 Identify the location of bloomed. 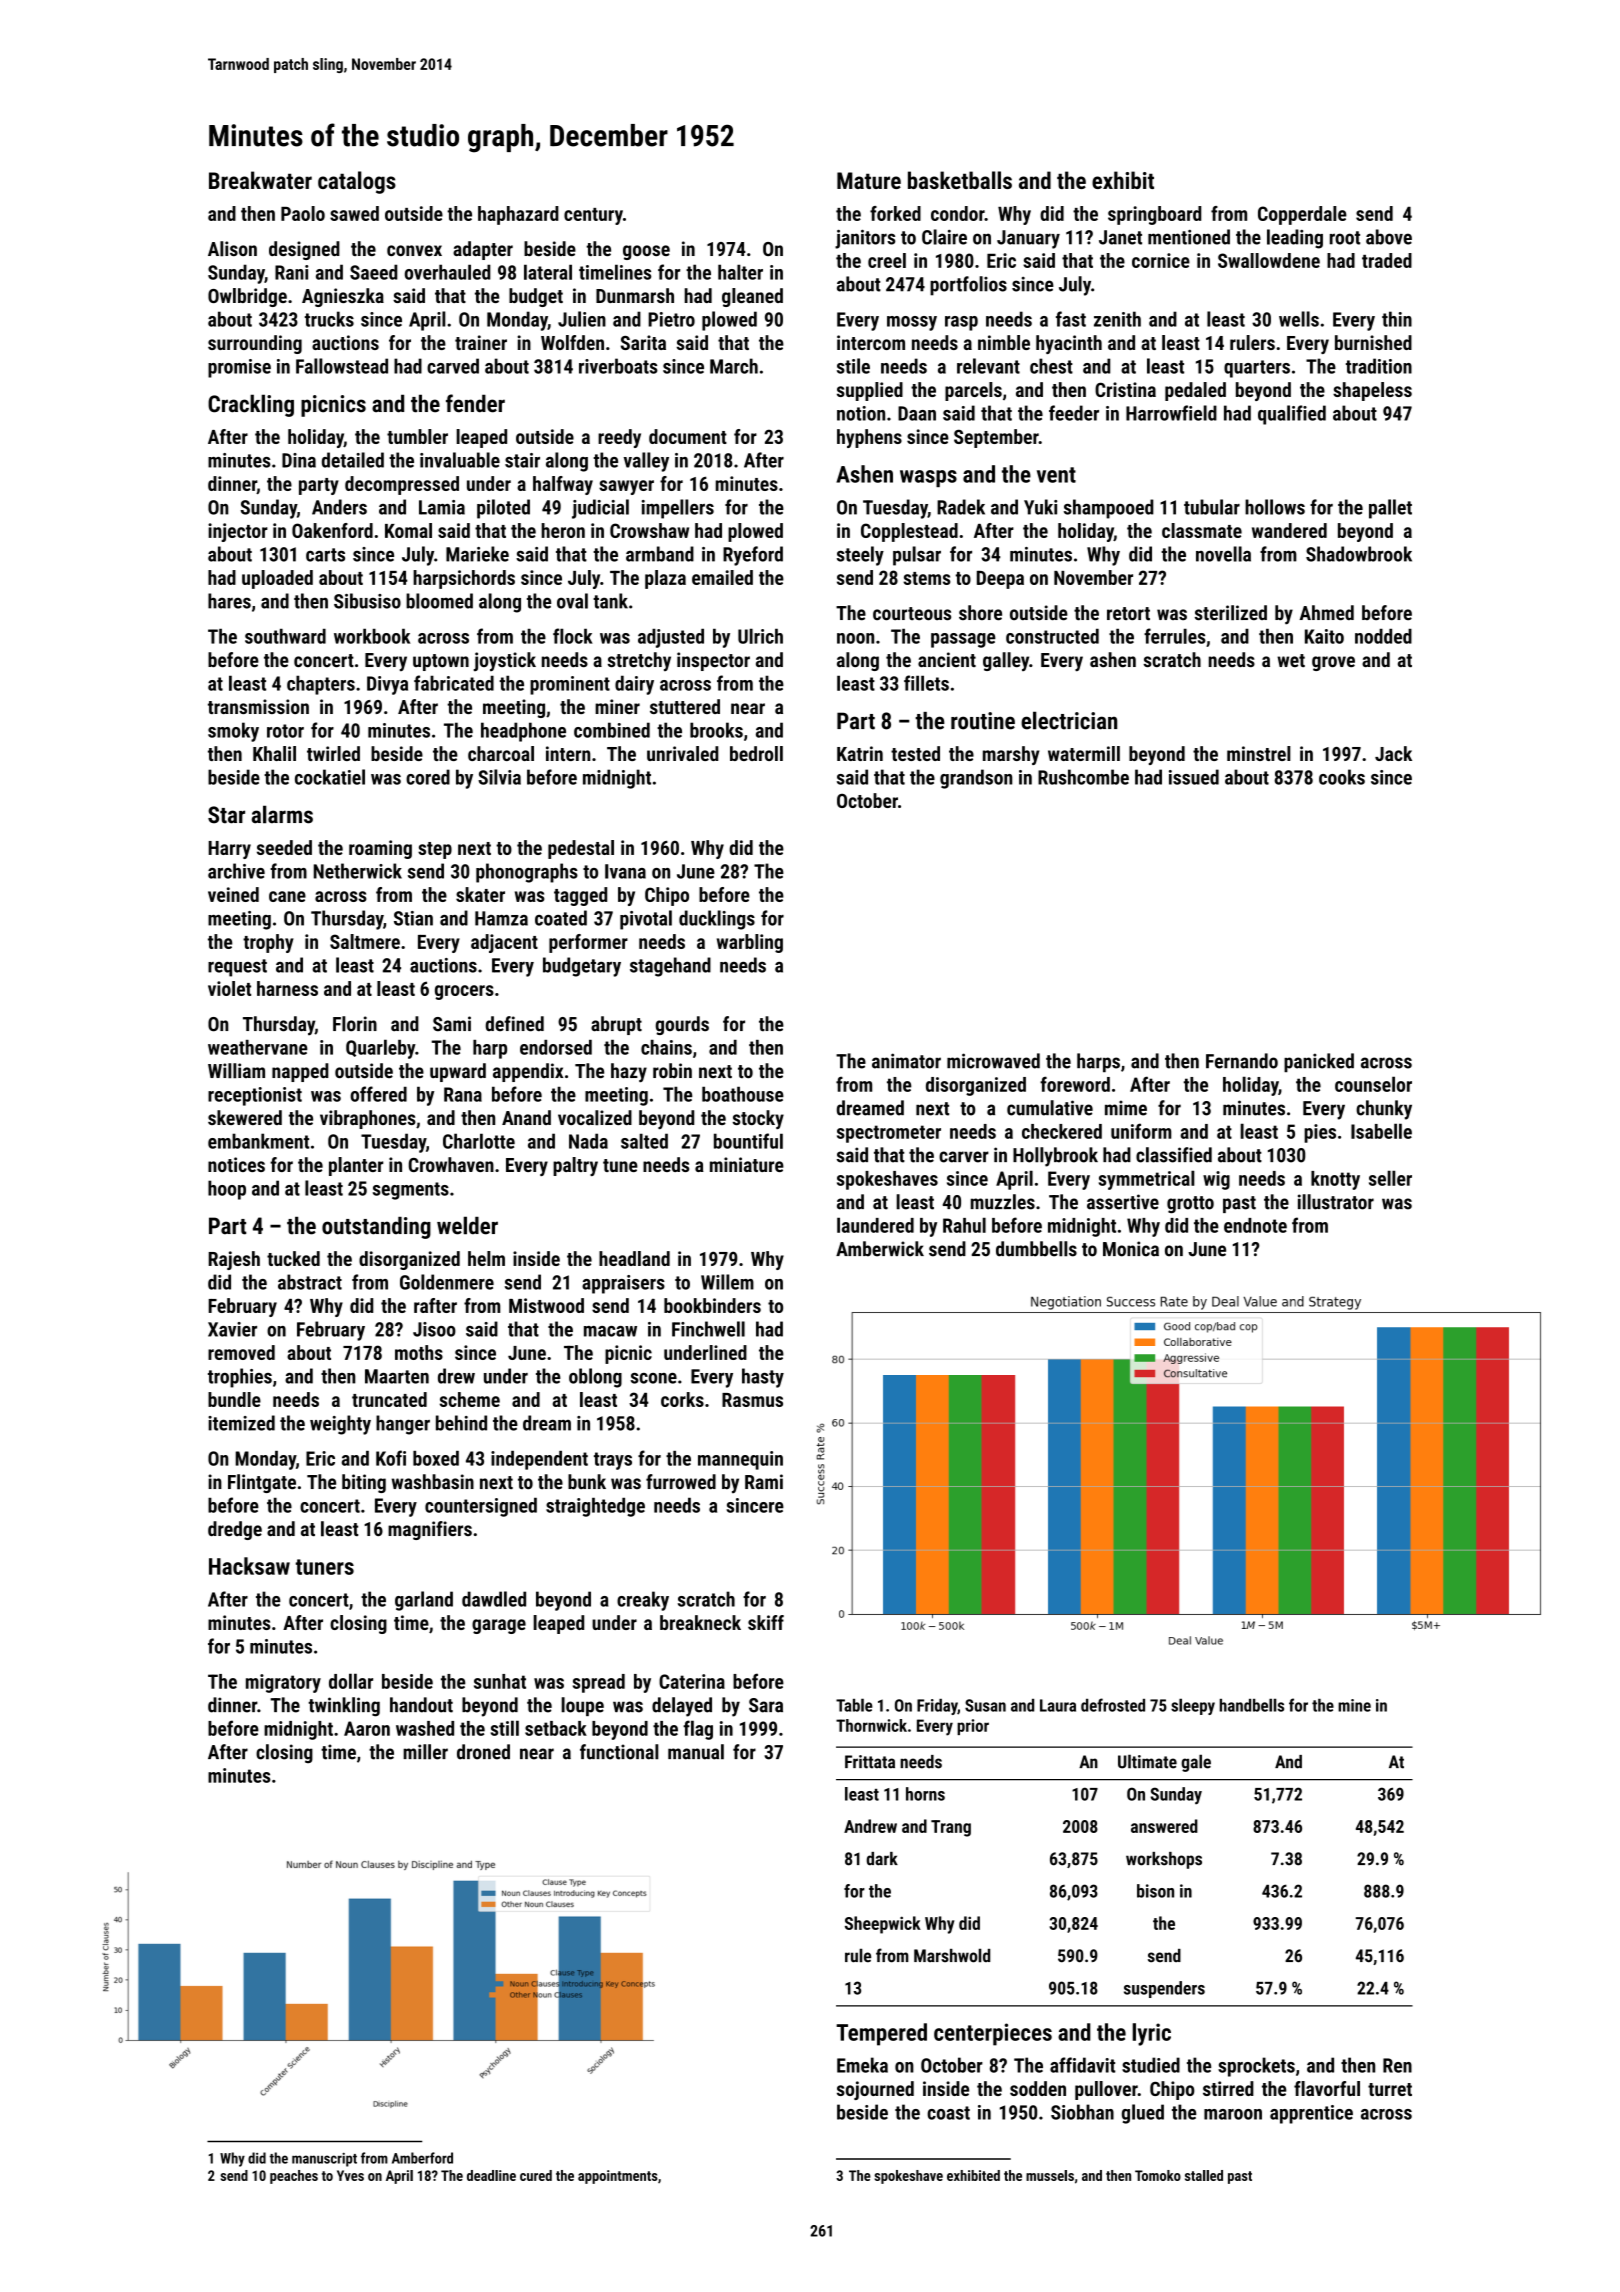
(439, 601).
